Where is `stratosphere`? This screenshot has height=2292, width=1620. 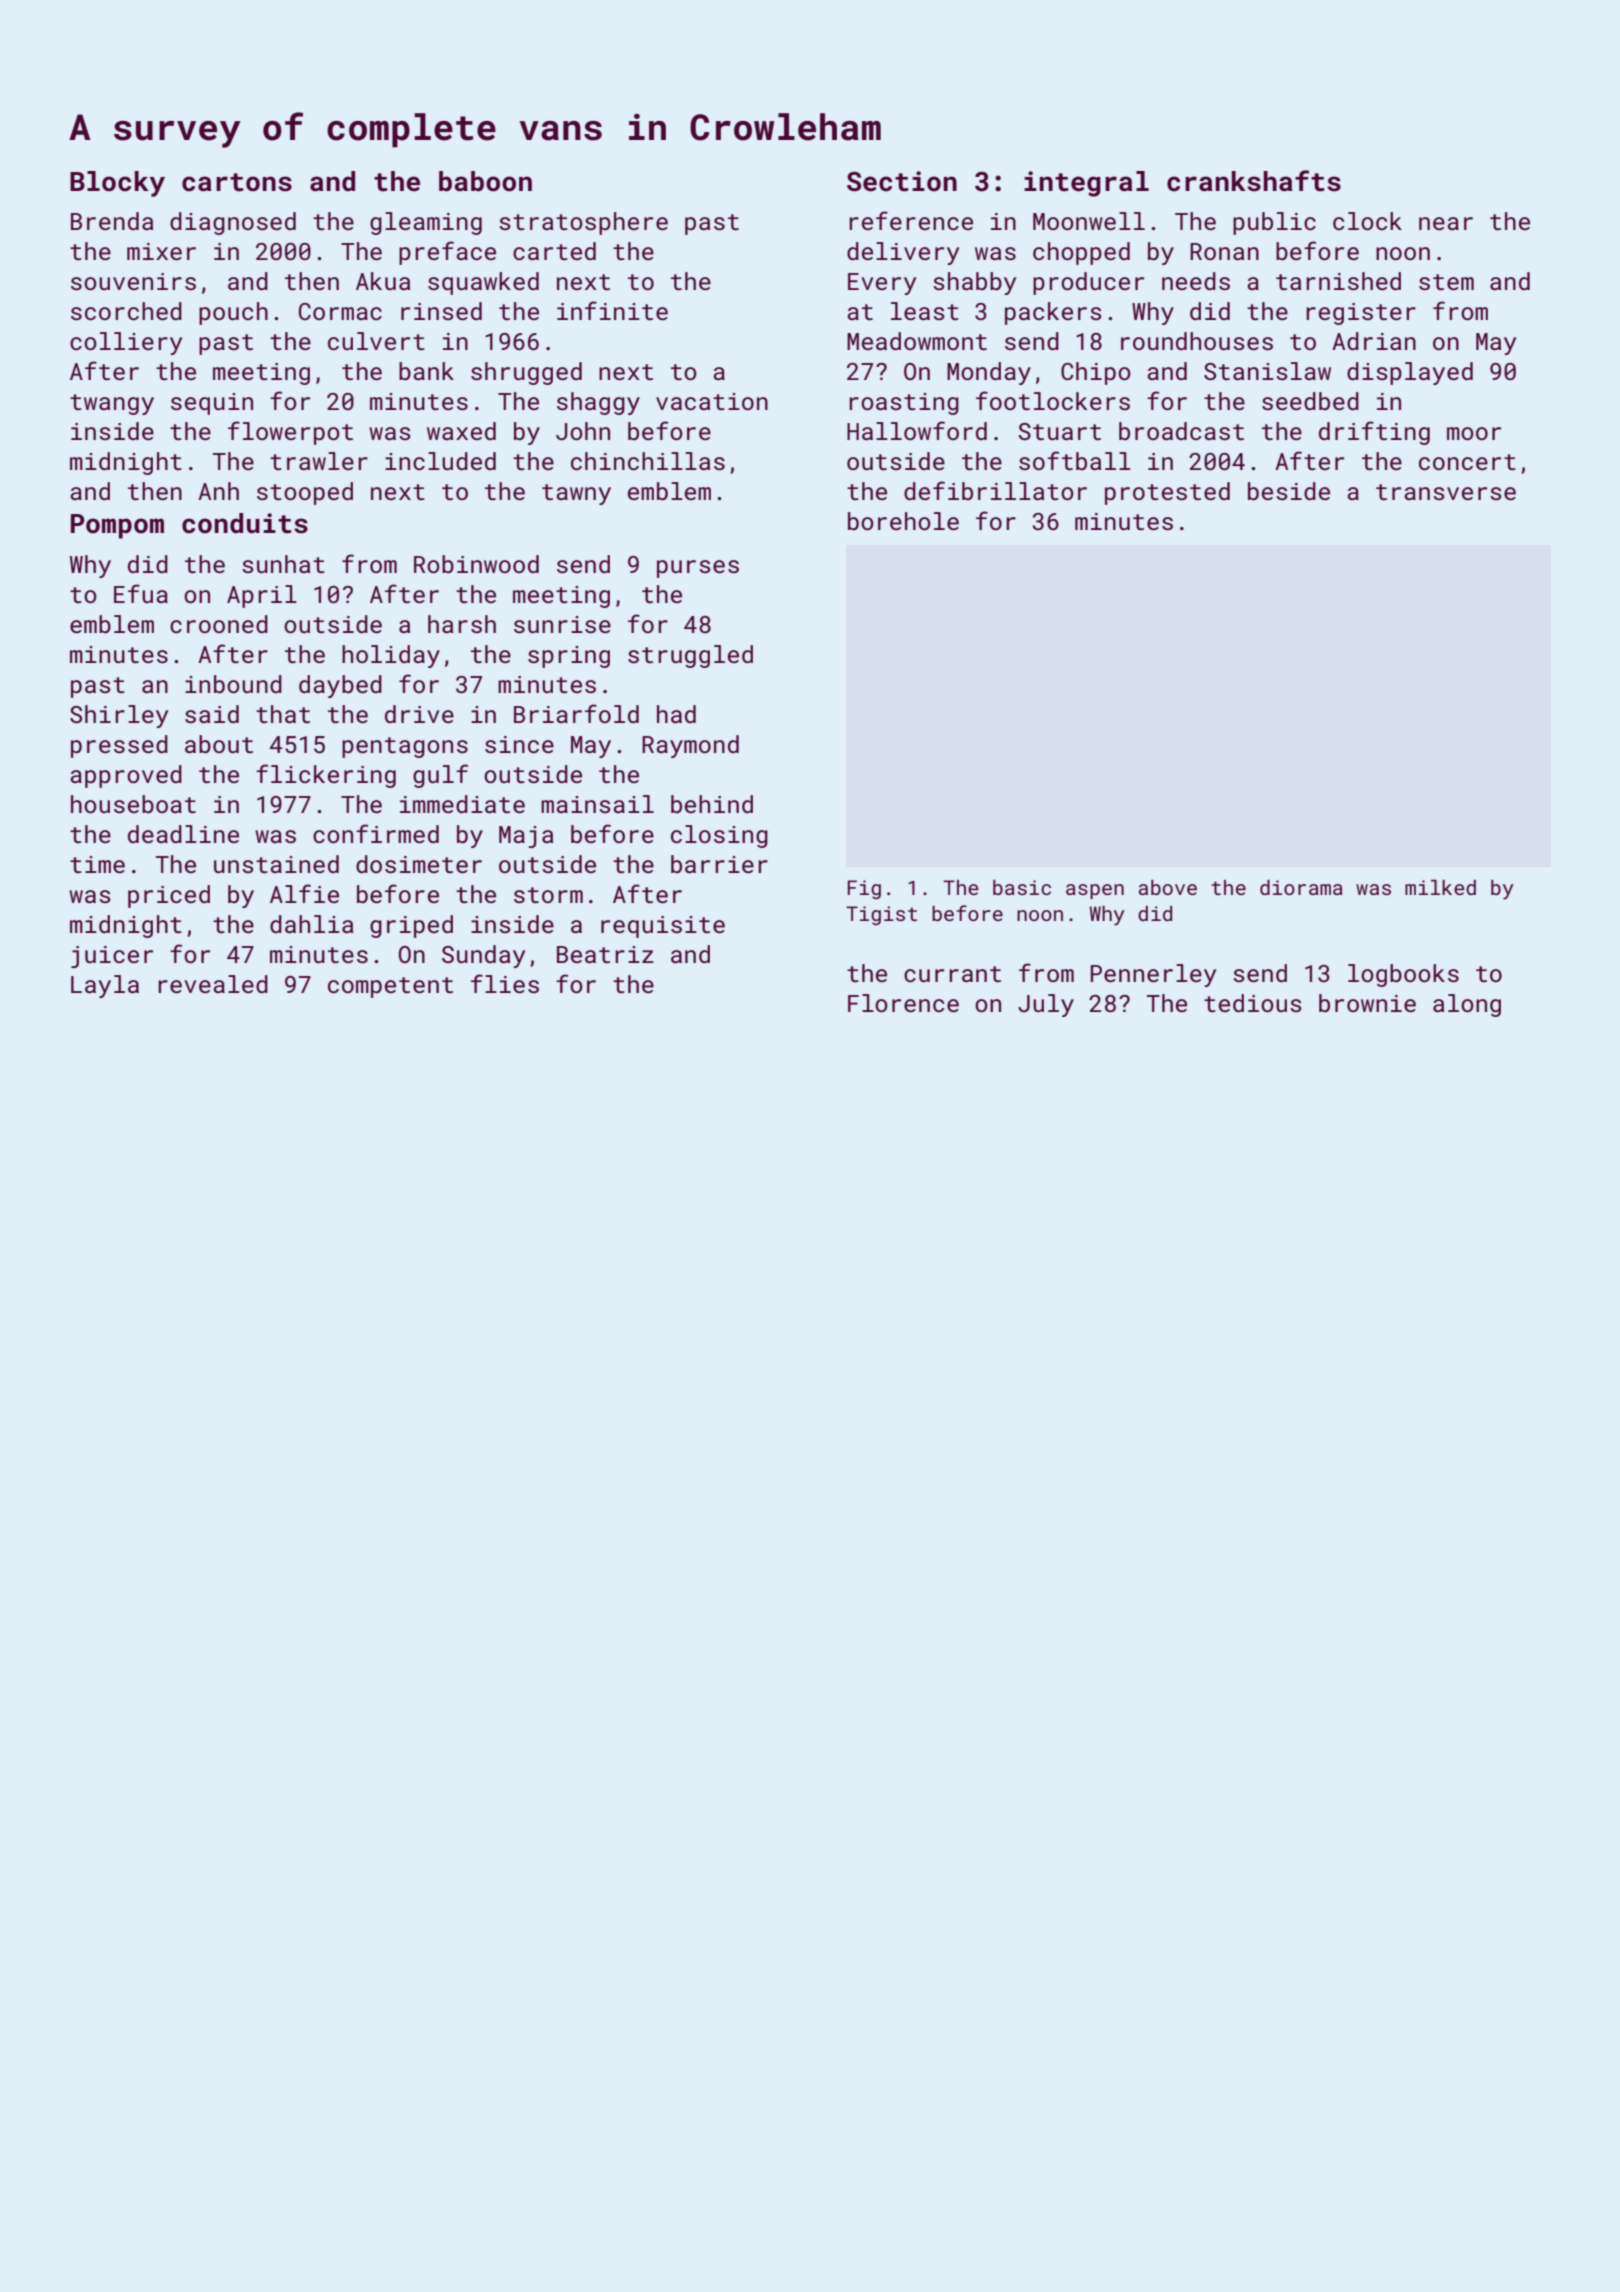 stratosphere is located at coordinates (583, 223).
